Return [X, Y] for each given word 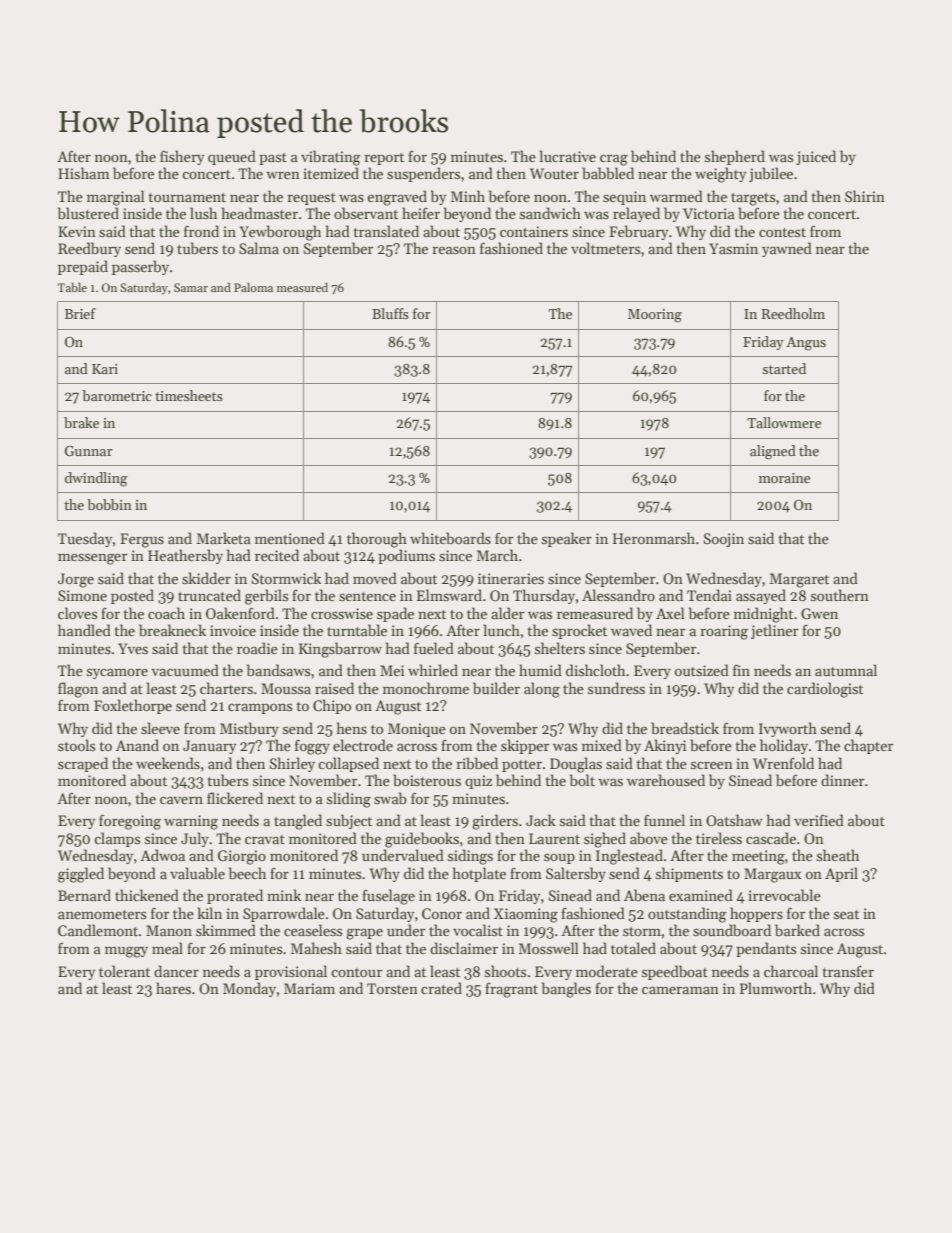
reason [454, 250]
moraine [784, 478]
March [497, 555]
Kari [105, 369]
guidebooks [422, 840]
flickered [235, 798]
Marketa [224, 538]
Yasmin [733, 248]
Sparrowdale [284, 914]
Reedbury [89, 249]
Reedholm [793, 313]
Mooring [655, 316]
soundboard [732, 930]
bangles [566, 990]
